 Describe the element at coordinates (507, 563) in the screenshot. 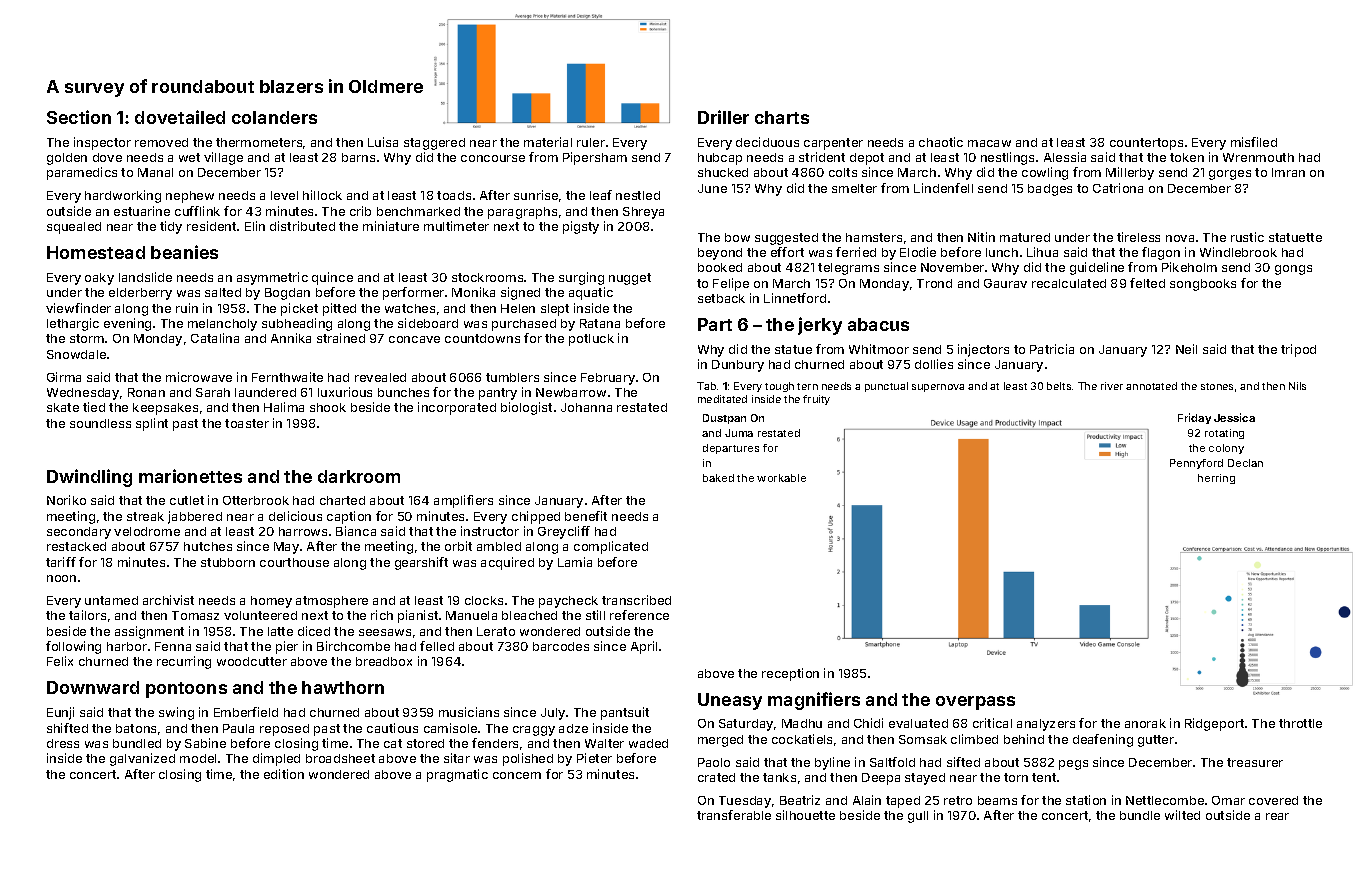

I see `acquired` at that location.
